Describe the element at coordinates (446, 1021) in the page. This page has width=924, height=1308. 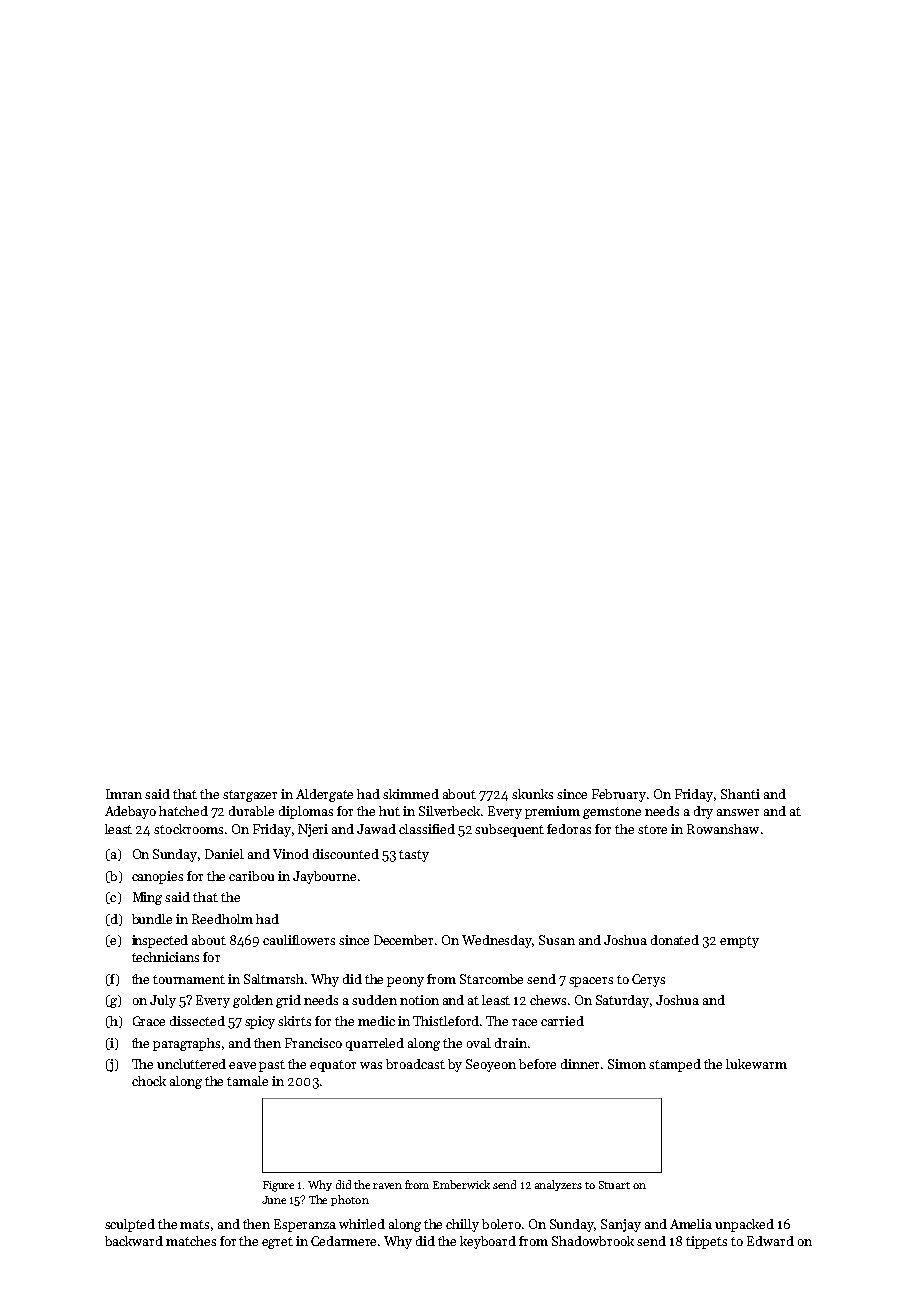
I see `Thistleford` at that location.
